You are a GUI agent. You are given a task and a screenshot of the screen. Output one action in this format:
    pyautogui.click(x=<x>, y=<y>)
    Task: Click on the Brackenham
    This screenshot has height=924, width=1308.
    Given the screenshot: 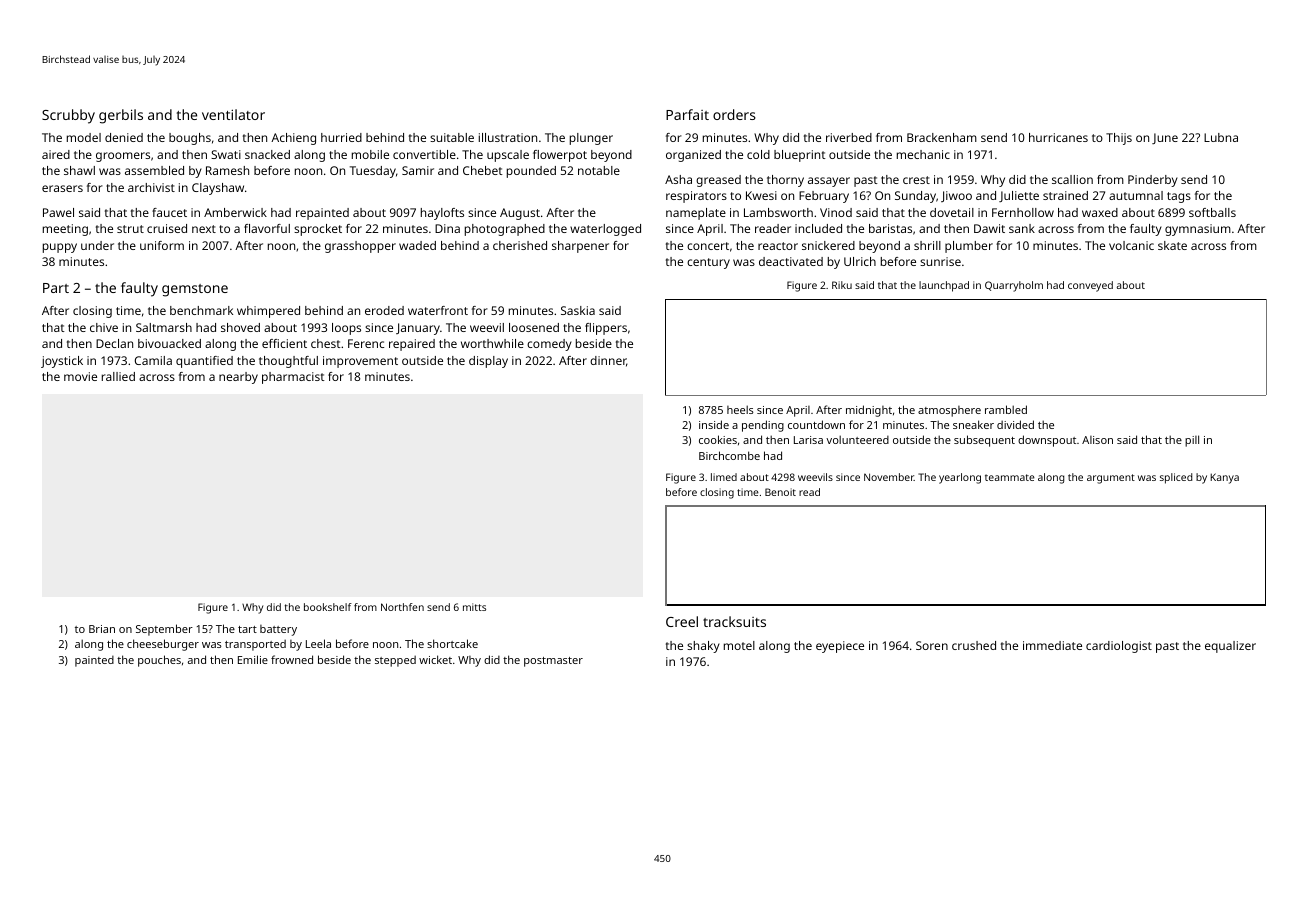 What is the action you would take?
    pyautogui.click(x=942, y=137)
